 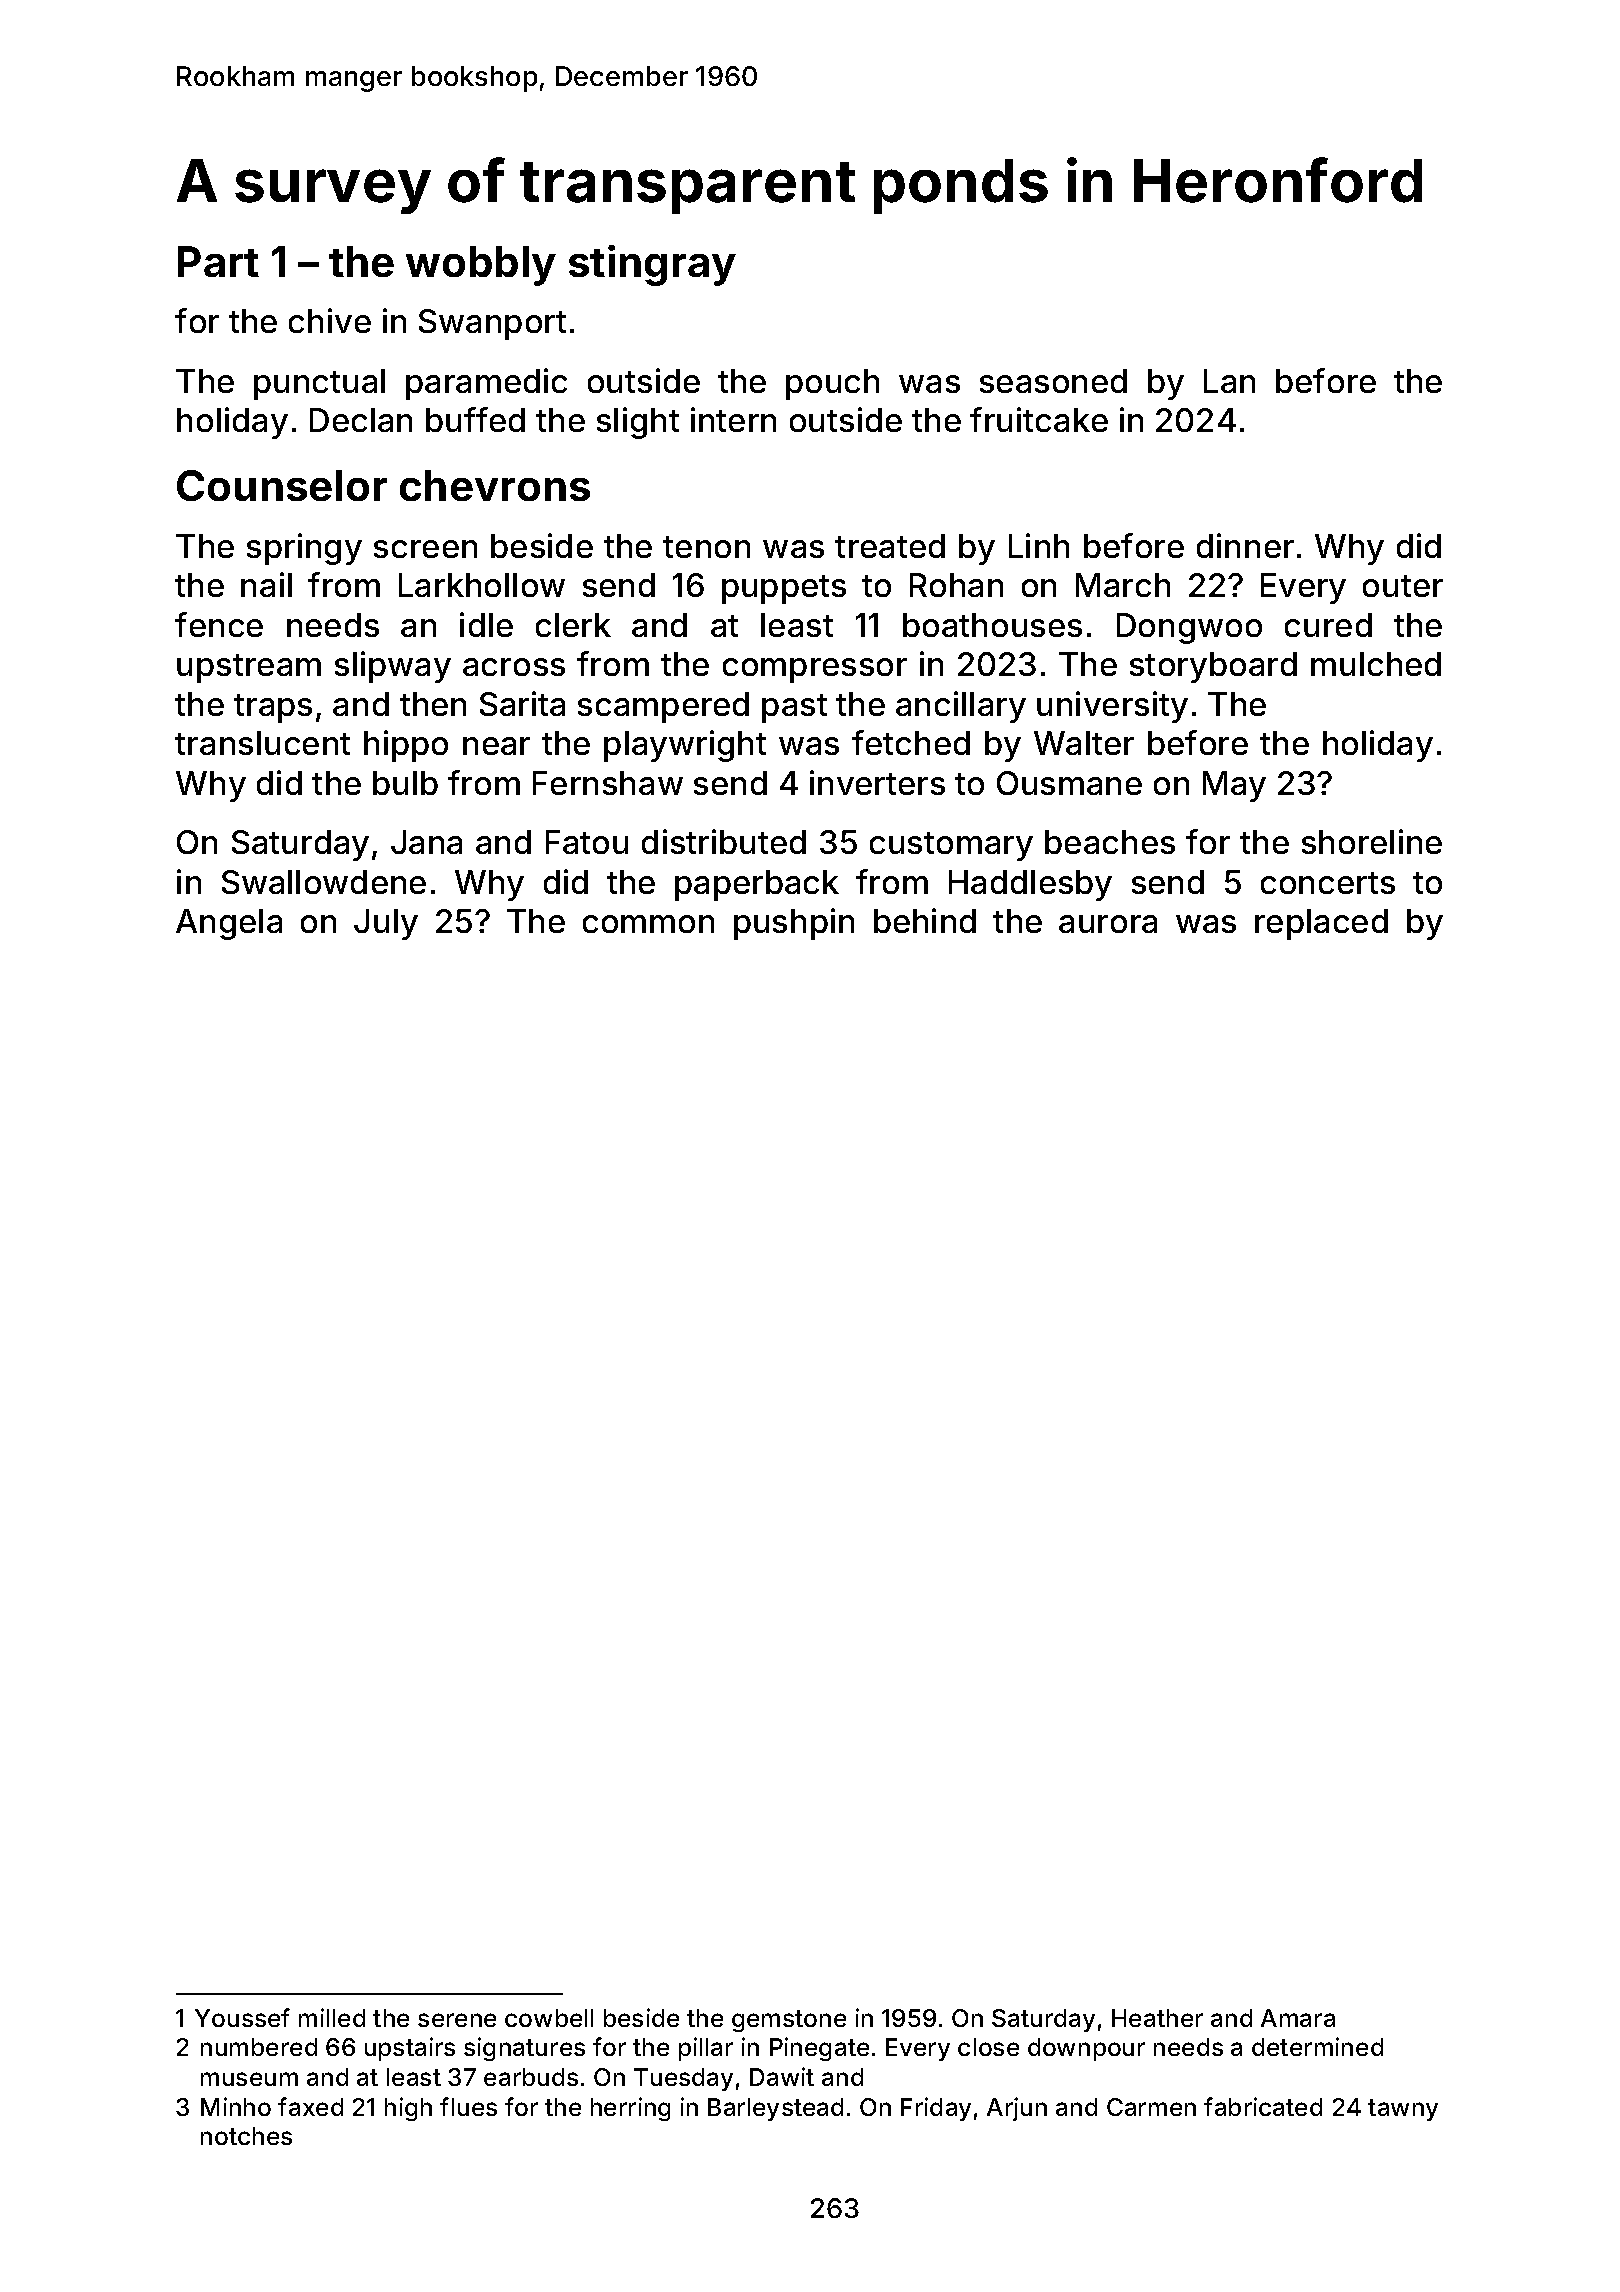 I want to click on July, so click(x=386, y=924).
